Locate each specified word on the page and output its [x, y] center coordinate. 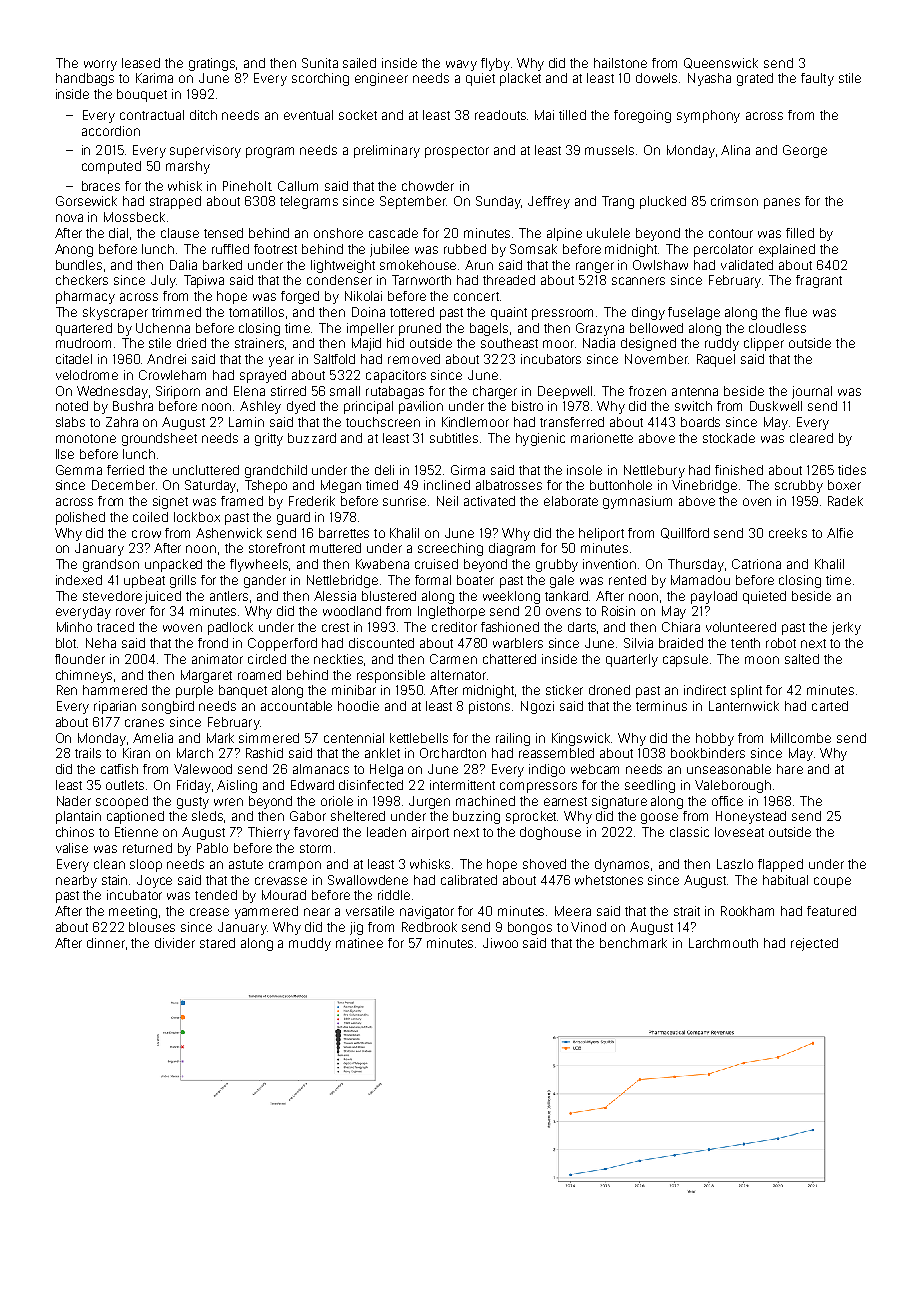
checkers [82, 280]
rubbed [465, 249]
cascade [393, 233]
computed [111, 167]
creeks [788, 533]
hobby [715, 739]
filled [800, 233]
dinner [106, 943]
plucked [663, 202]
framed [242, 501]
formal [433, 580]
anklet [382, 753]
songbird [168, 707]
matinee [359, 943]
